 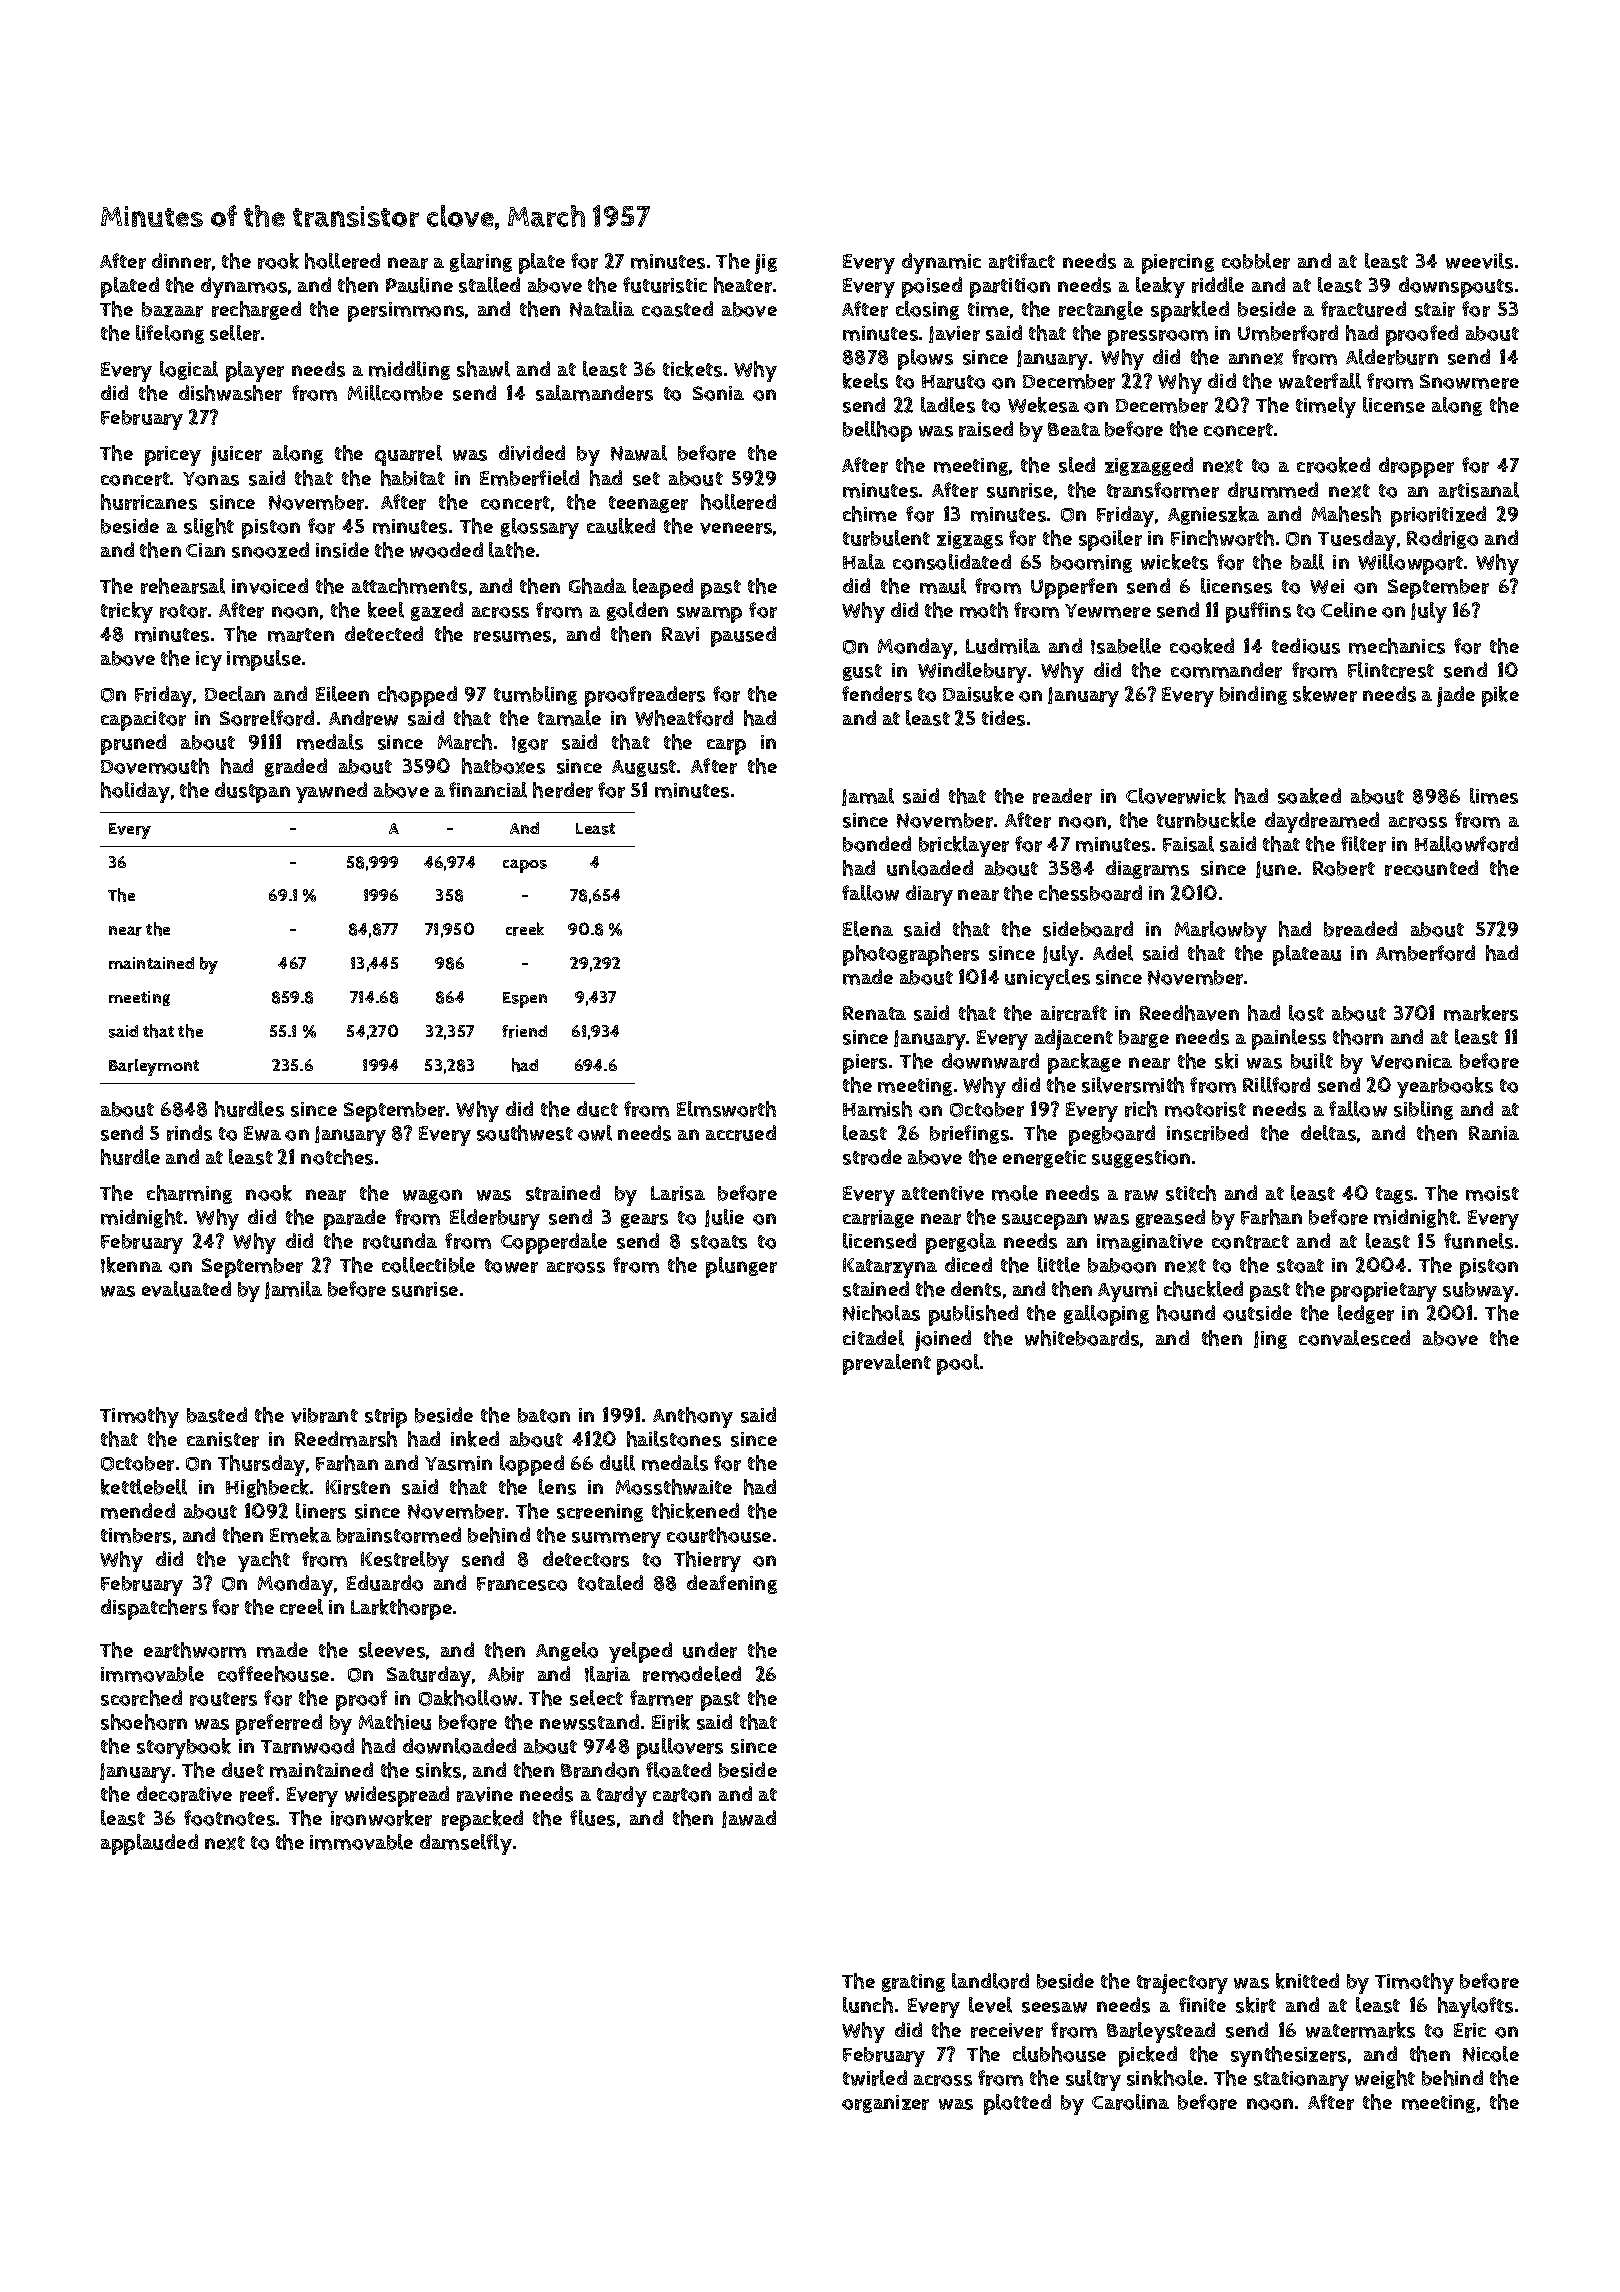 What do you see at coordinates (913, 1983) in the screenshot?
I see `grating` at bounding box center [913, 1983].
